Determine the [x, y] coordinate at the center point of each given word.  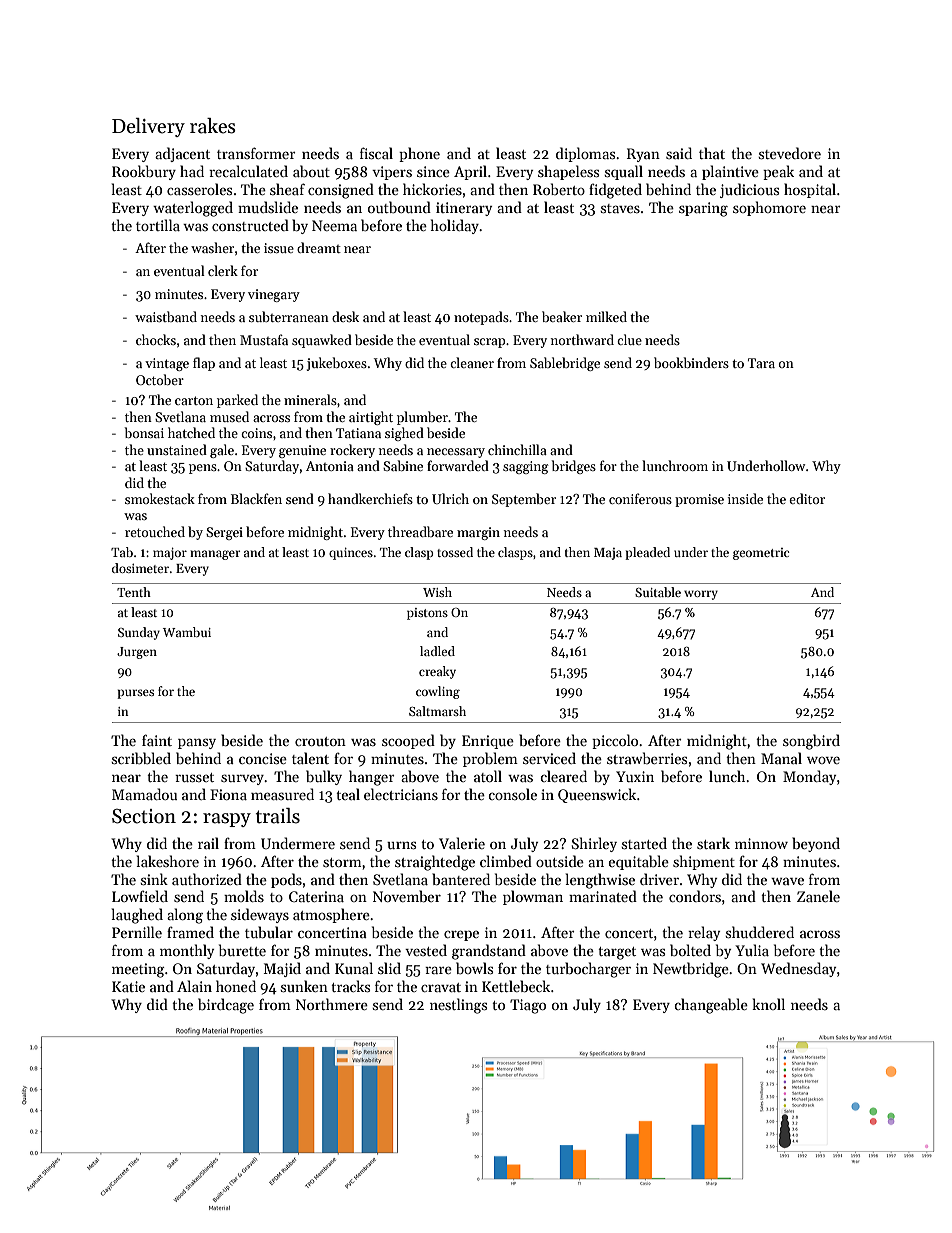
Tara [761, 363]
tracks [350, 986]
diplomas [585, 154]
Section [144, 816]
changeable [711, 1006]
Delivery [148, 127]
